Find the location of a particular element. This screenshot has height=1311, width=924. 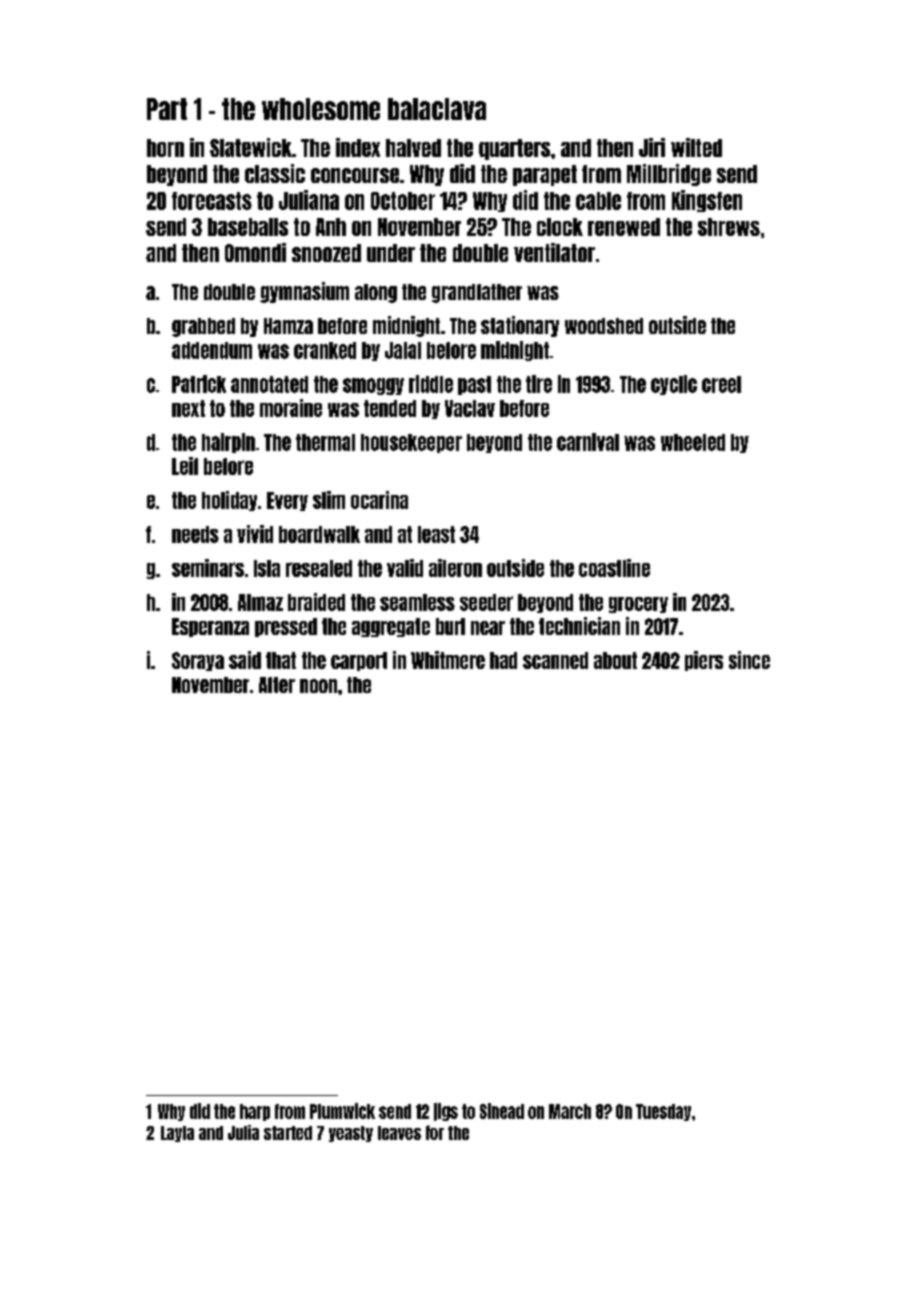

wilted is located at coordinates (696, 147).
